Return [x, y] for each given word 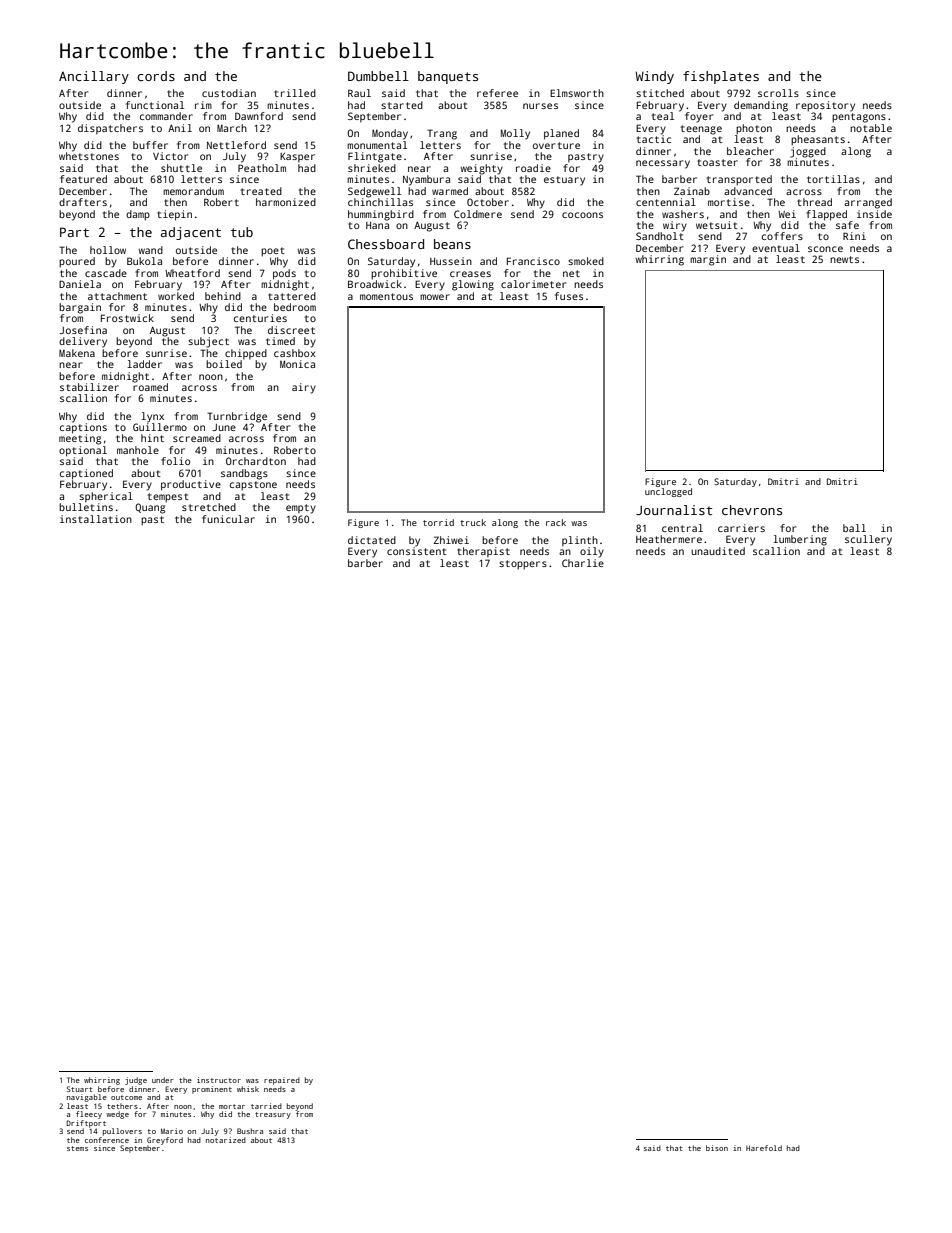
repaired [282, 1081]
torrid [438, 522]
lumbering [800, 540]
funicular [228, 519]
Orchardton [256, 461]
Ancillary [94, 77]
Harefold [764, 1148]
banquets [448, 77]
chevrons [752, 510]
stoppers [523, 565]
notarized [226, 1140]
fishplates [721, 77]
